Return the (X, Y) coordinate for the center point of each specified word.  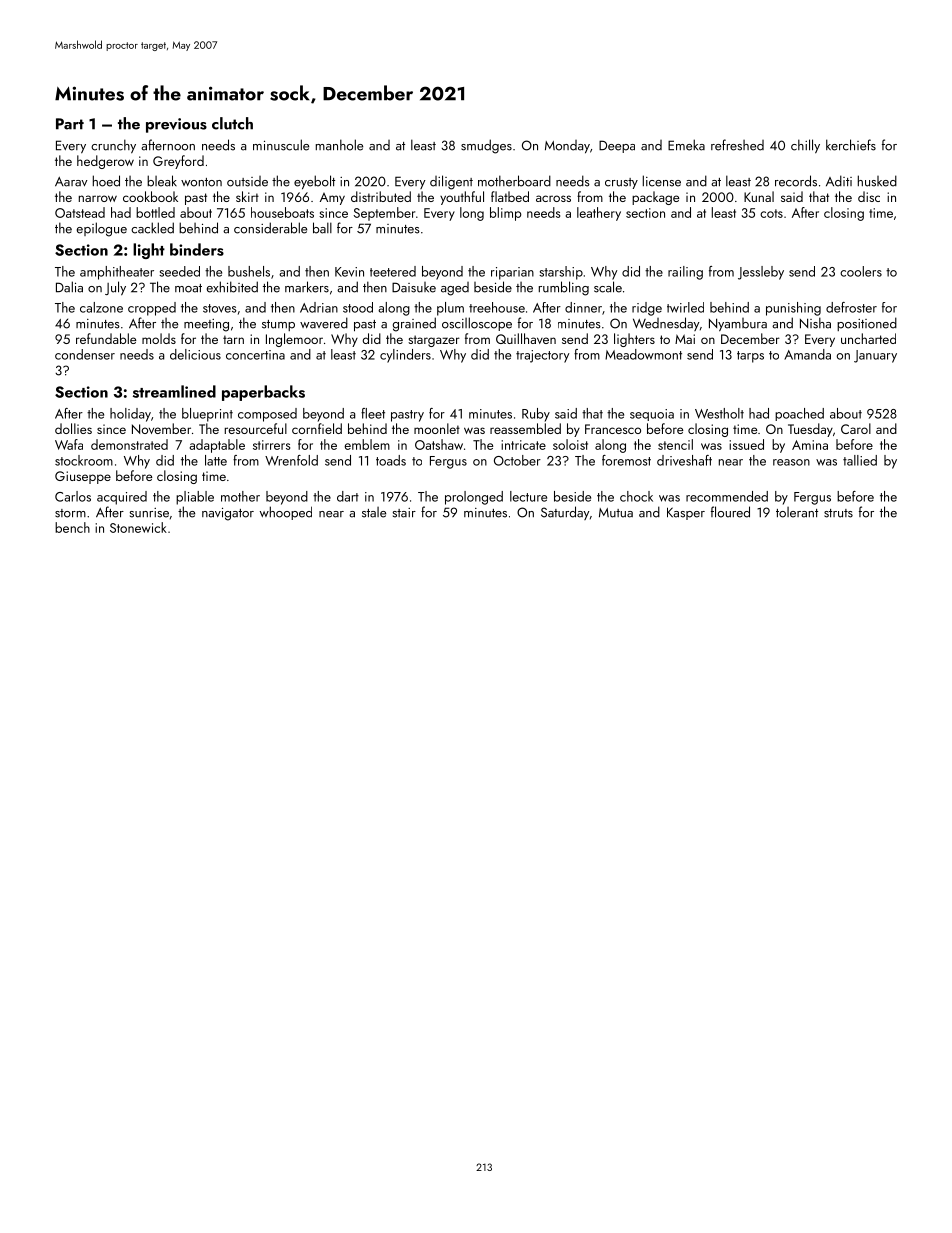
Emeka (686, 145)
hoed (106, 181)
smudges (486, 146)
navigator (228, 514)
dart (348, 496)
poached (799, 414)
